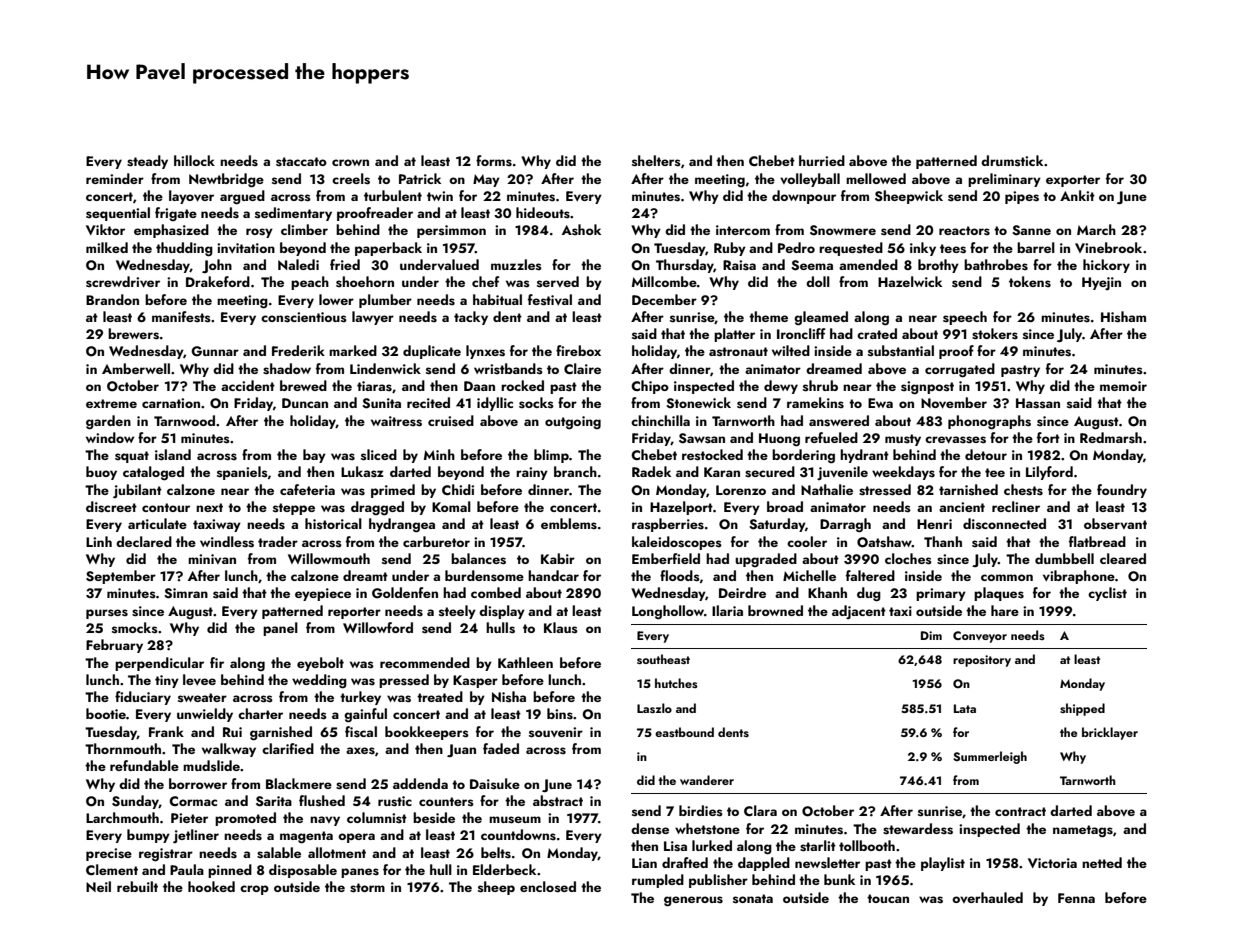  What do you see at coordinates (1012, 161) in the page?
I see `drumstick` at bounding box center [1012, 161].
